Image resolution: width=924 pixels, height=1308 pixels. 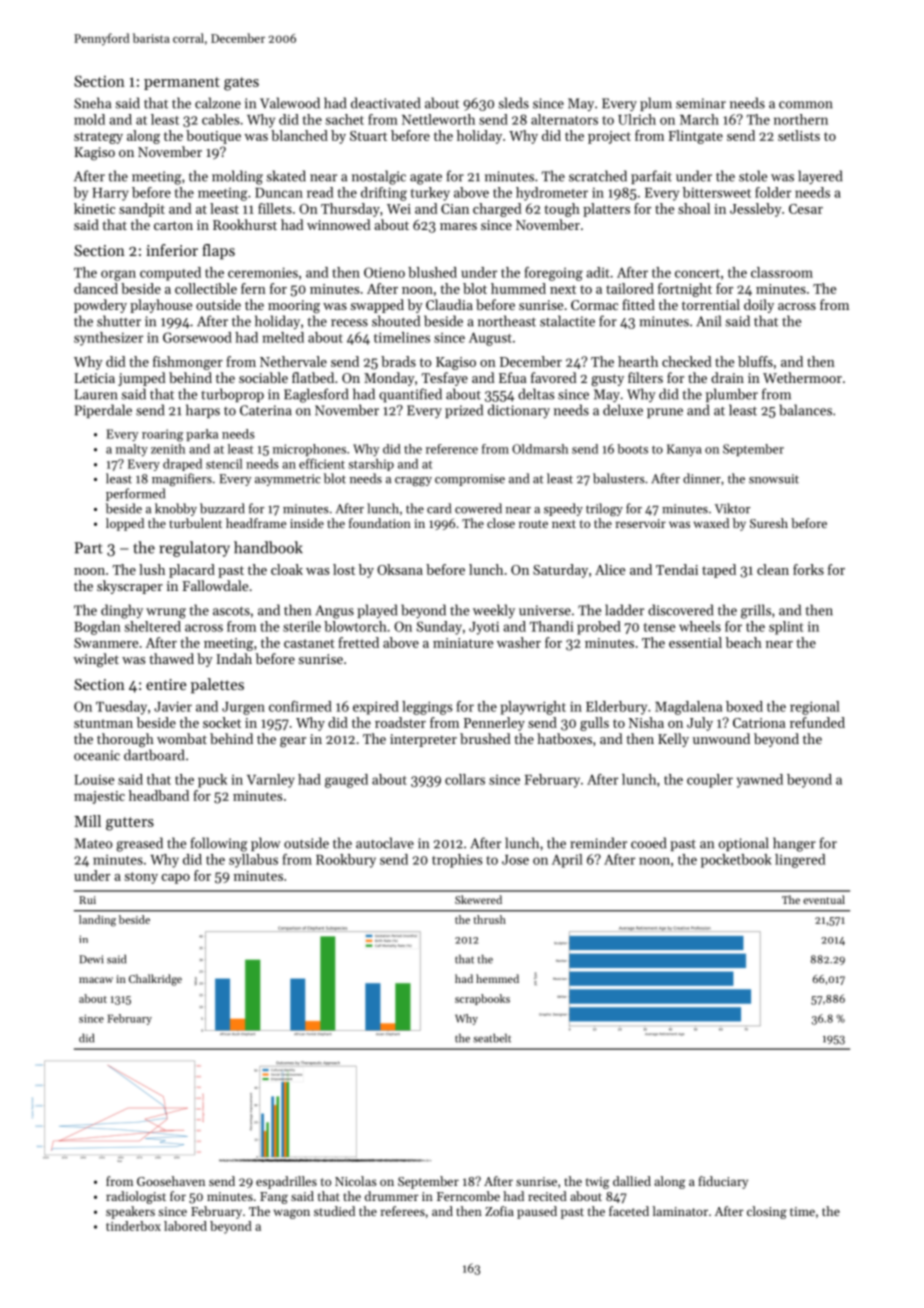 What do you see at coordinates (130, 587) in the screenshot?
I see `skyscraper` at bounding box center [130, 587].
